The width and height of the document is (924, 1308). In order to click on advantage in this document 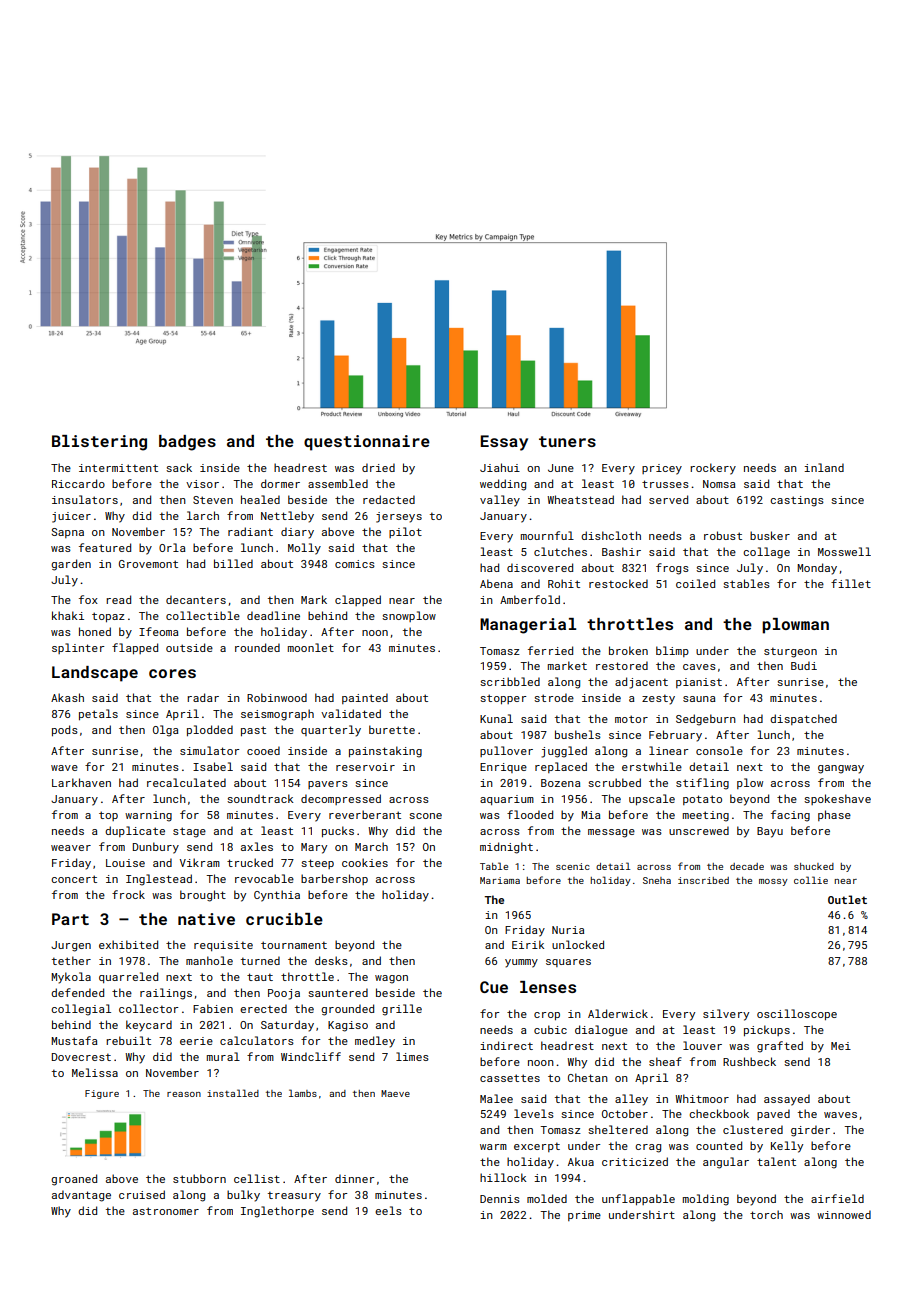, I will do `click(81, 1196)`.
